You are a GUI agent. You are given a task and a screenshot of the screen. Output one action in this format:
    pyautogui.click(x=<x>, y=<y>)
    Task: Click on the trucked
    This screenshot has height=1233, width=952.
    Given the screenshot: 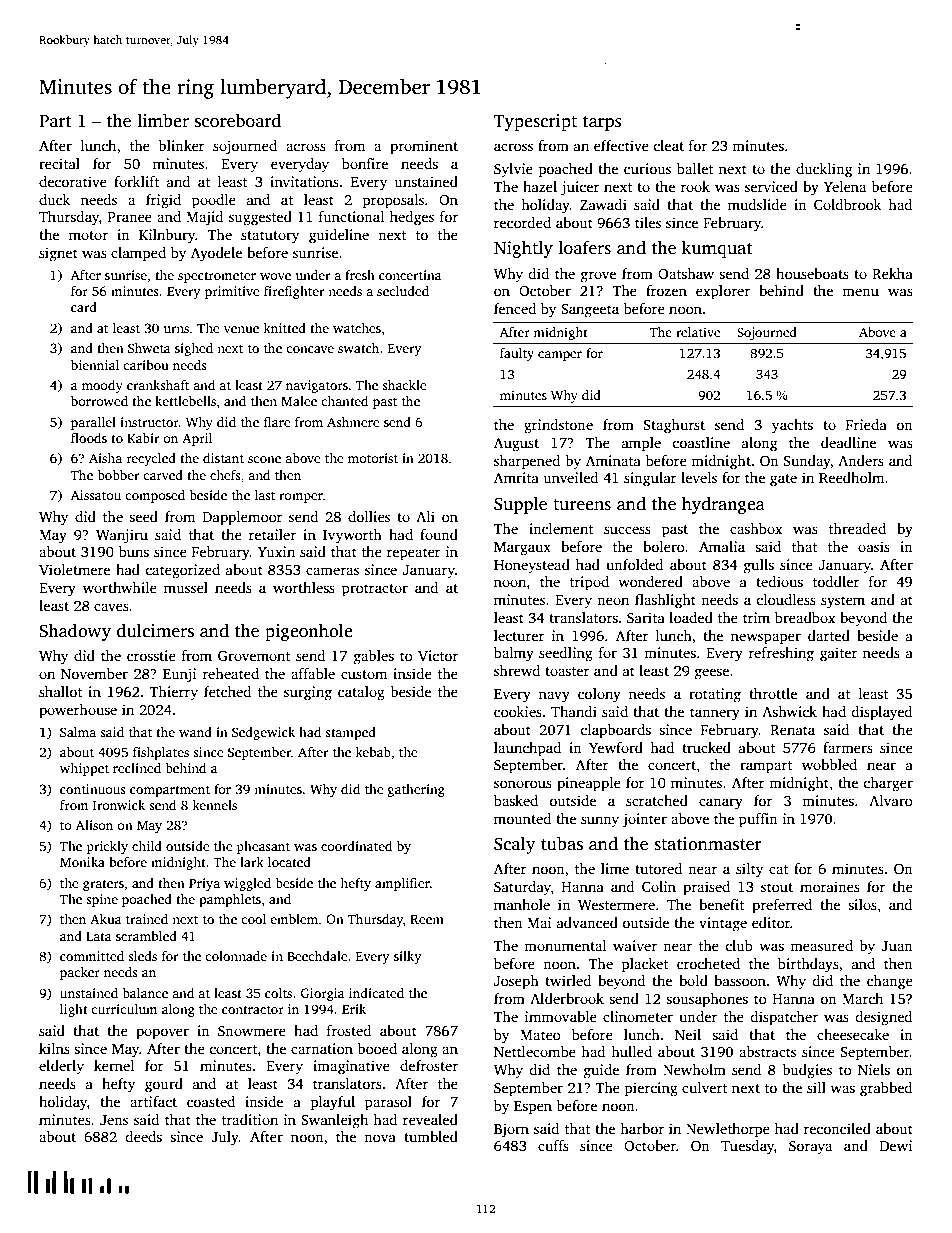 What is the action you would take?
    pyautogui.click(x=706, y=747)
